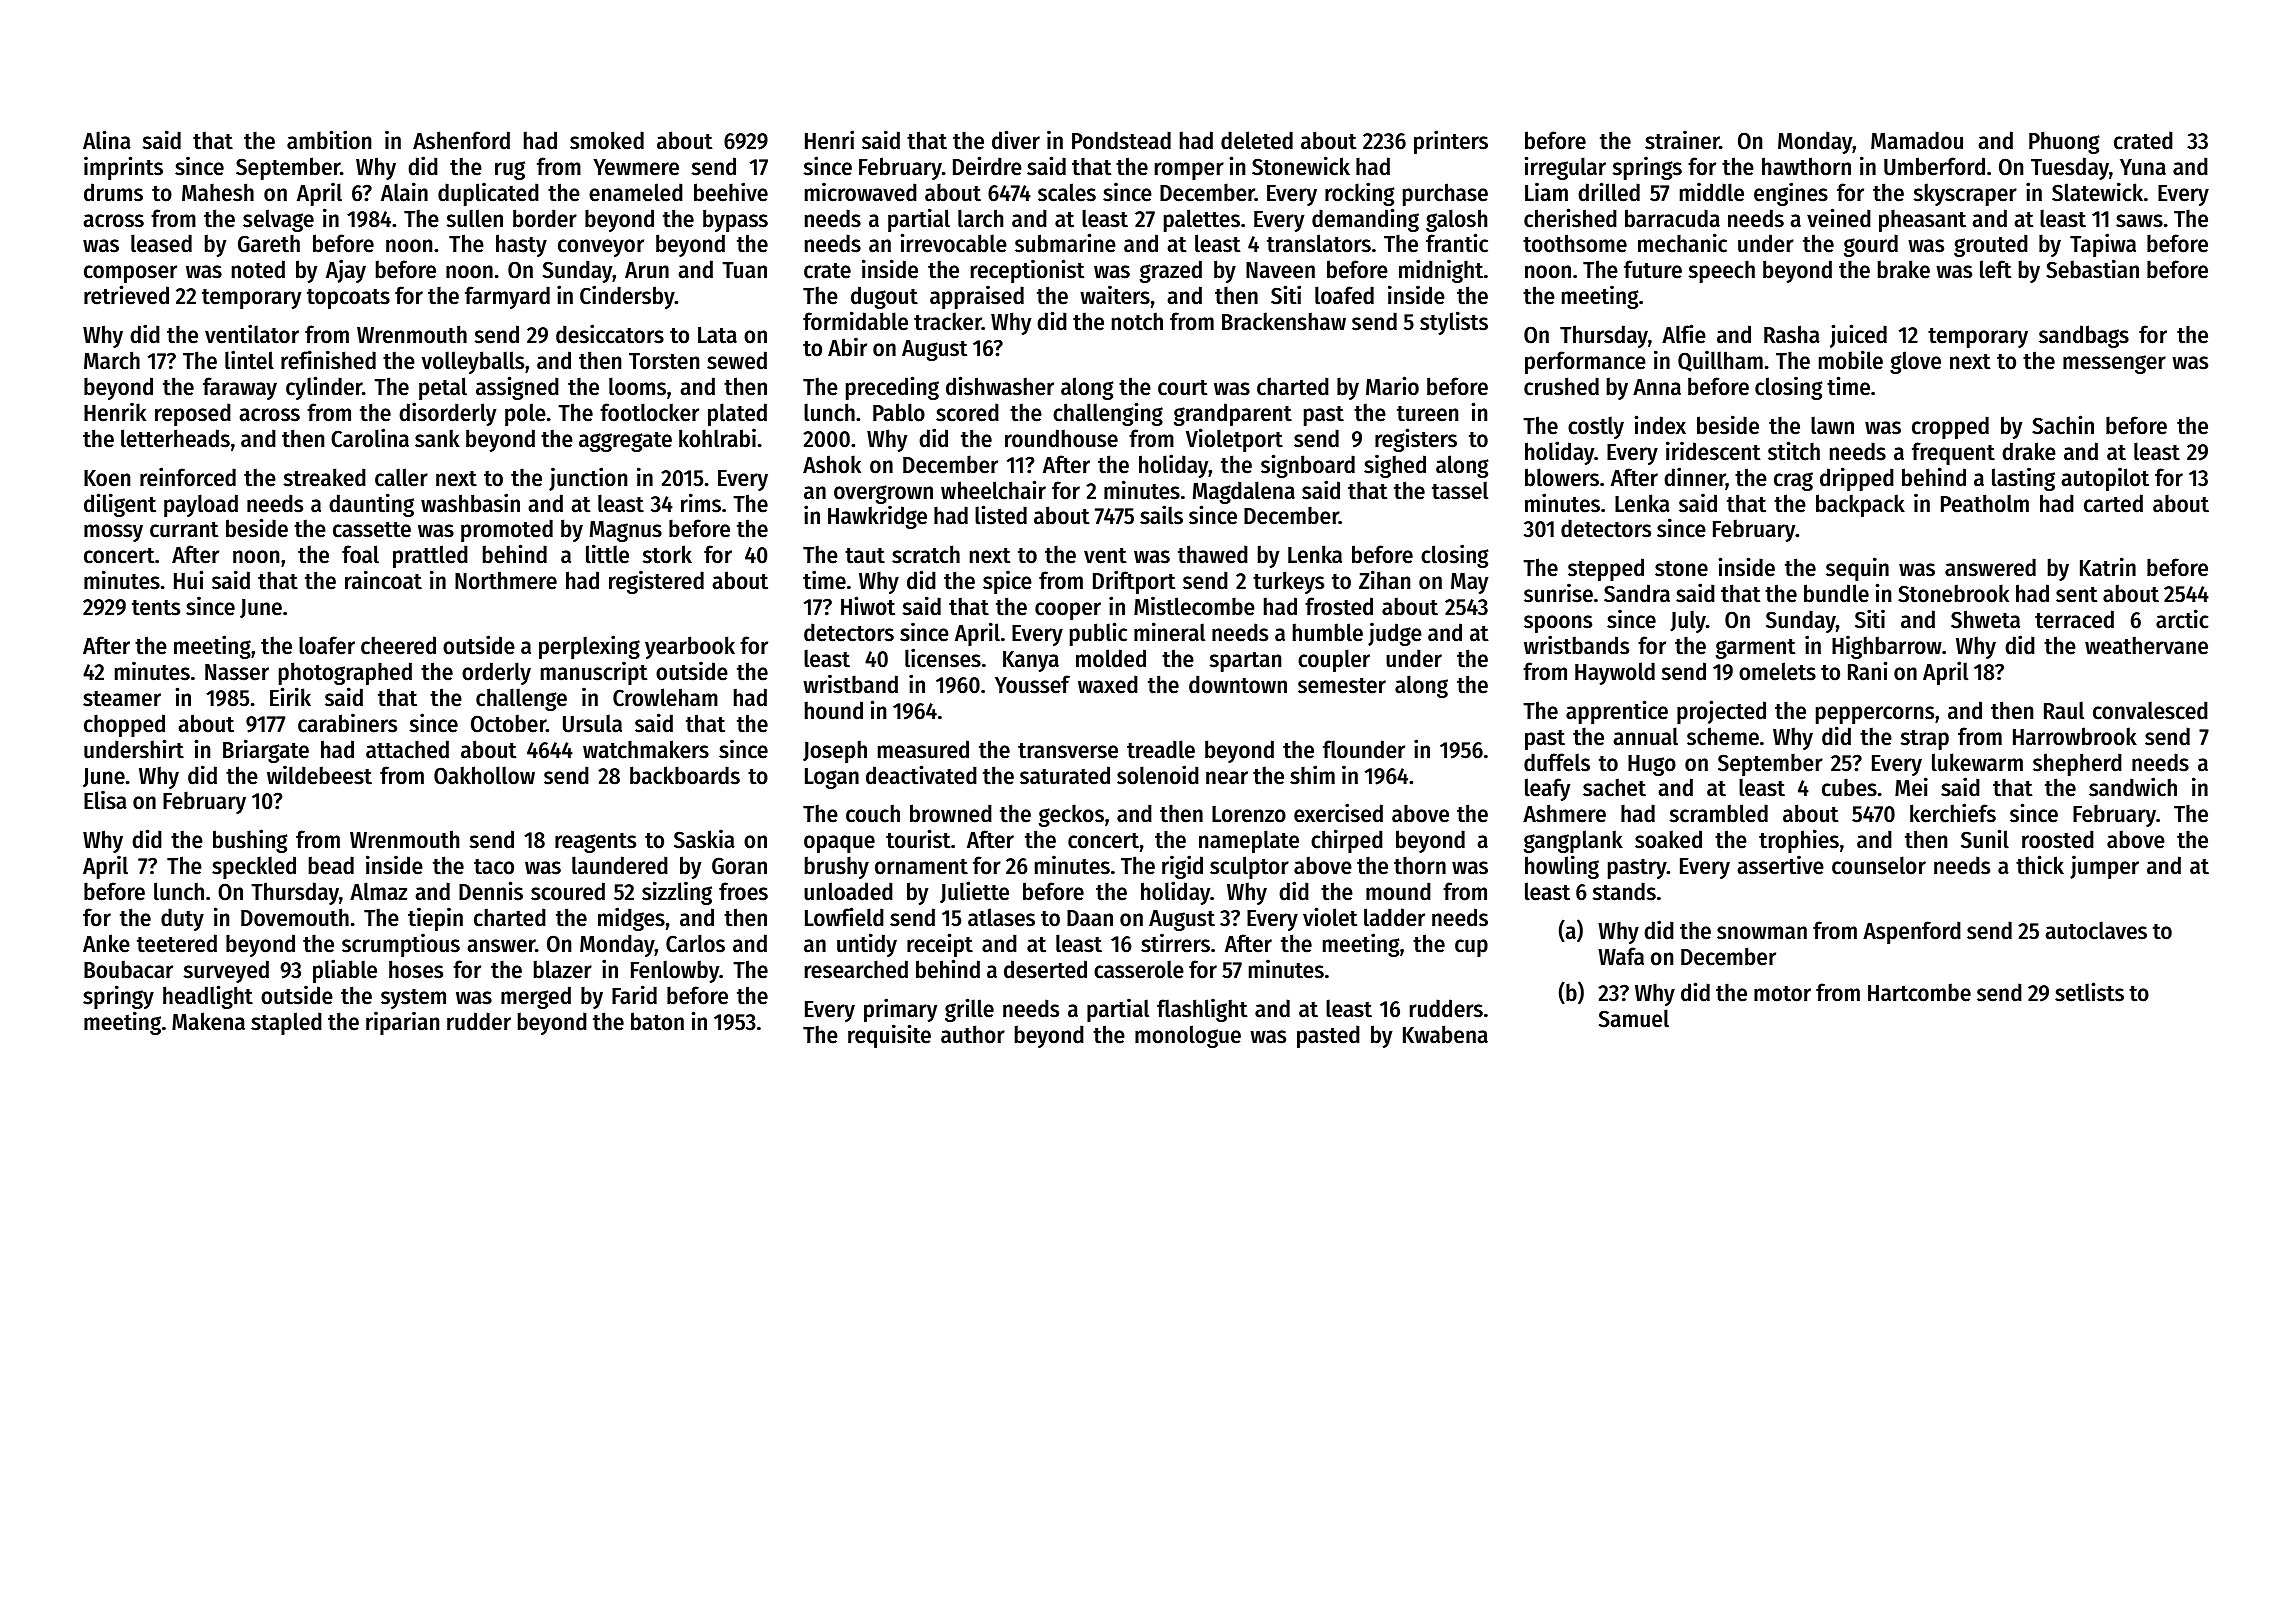 This screenshot has height=1620, width=2292. I want to click on ambition, so click(329, 140).
